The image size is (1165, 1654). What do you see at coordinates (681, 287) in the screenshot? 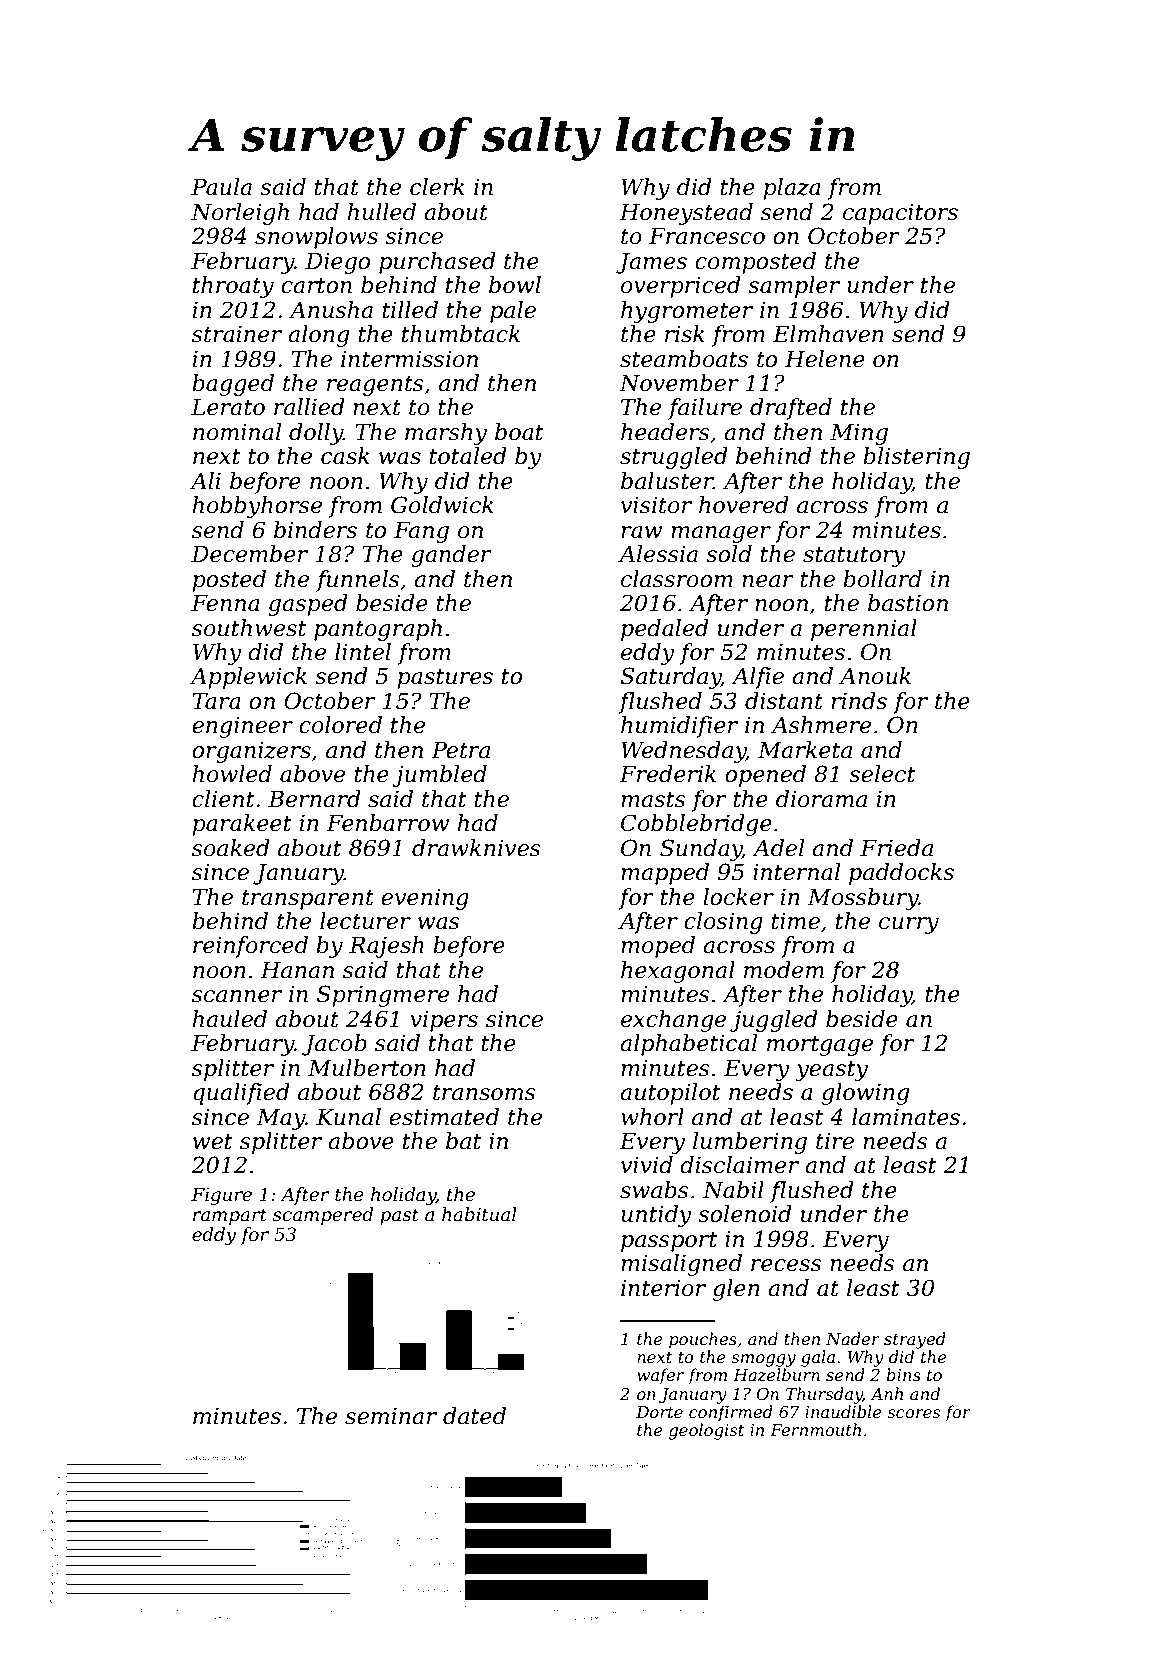
I see `overpriced` at bounding box center [681, 287].
